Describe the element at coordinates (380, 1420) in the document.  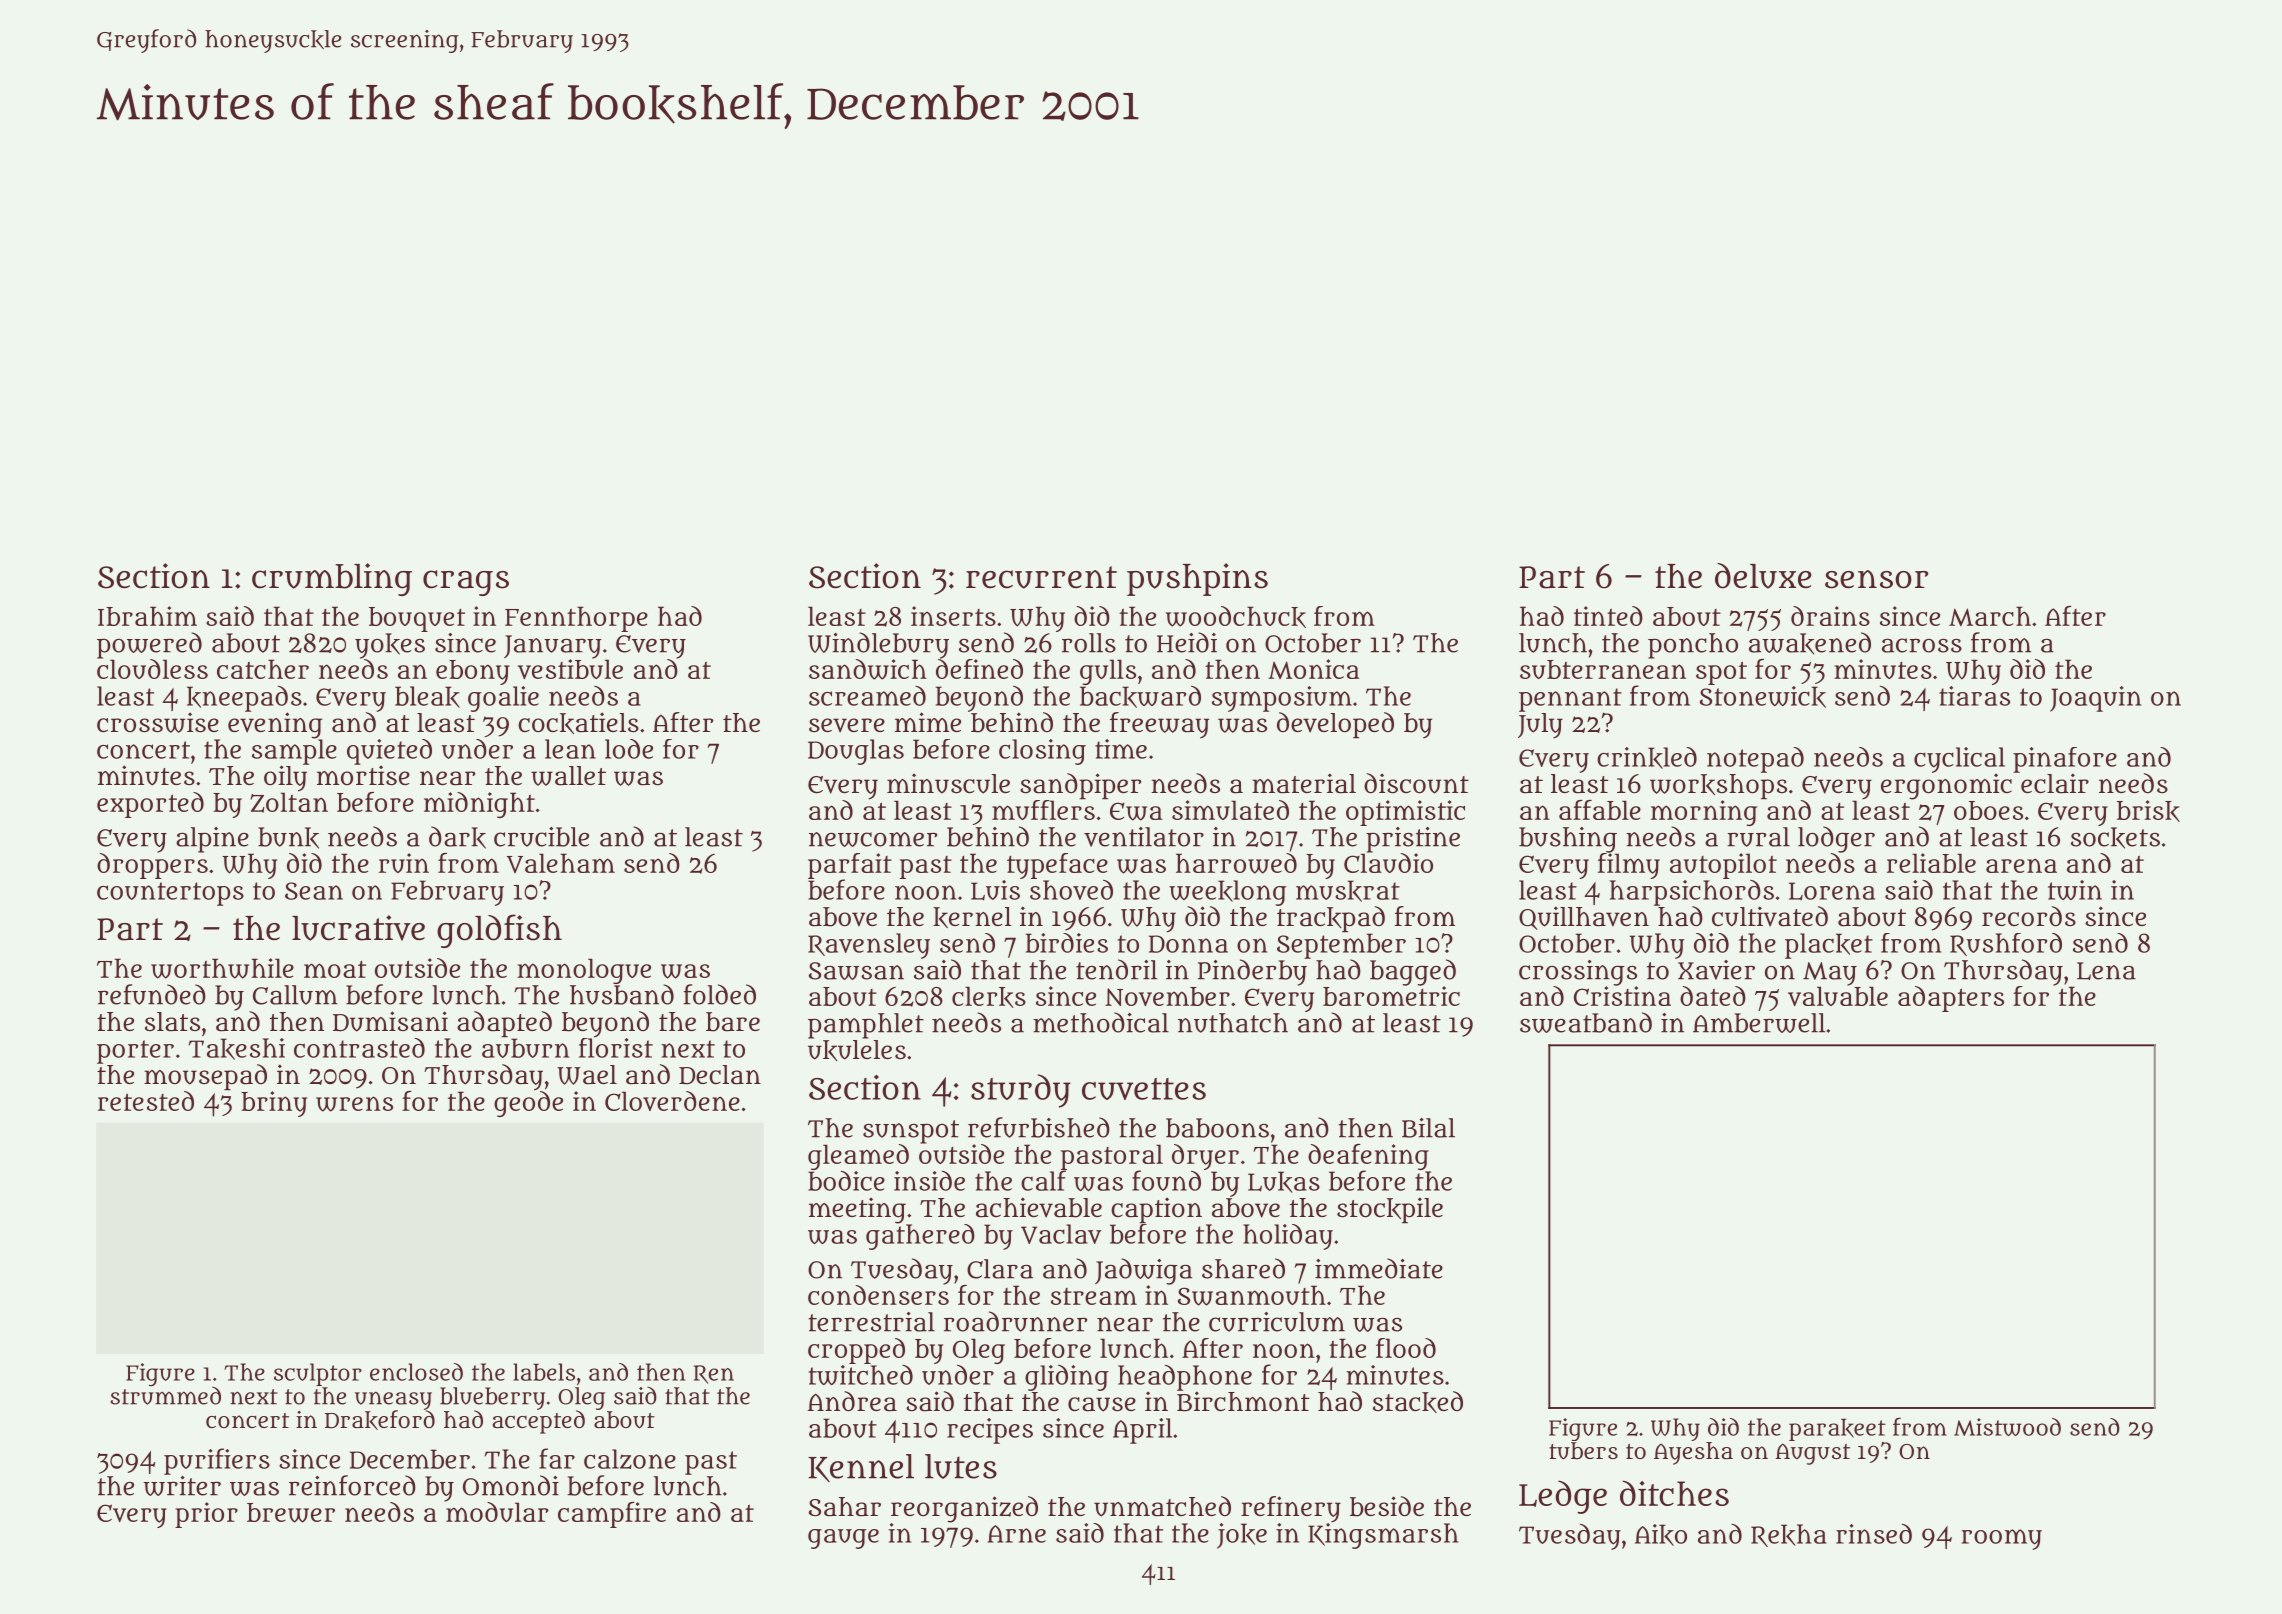
I see `Drakeford` at that location.
